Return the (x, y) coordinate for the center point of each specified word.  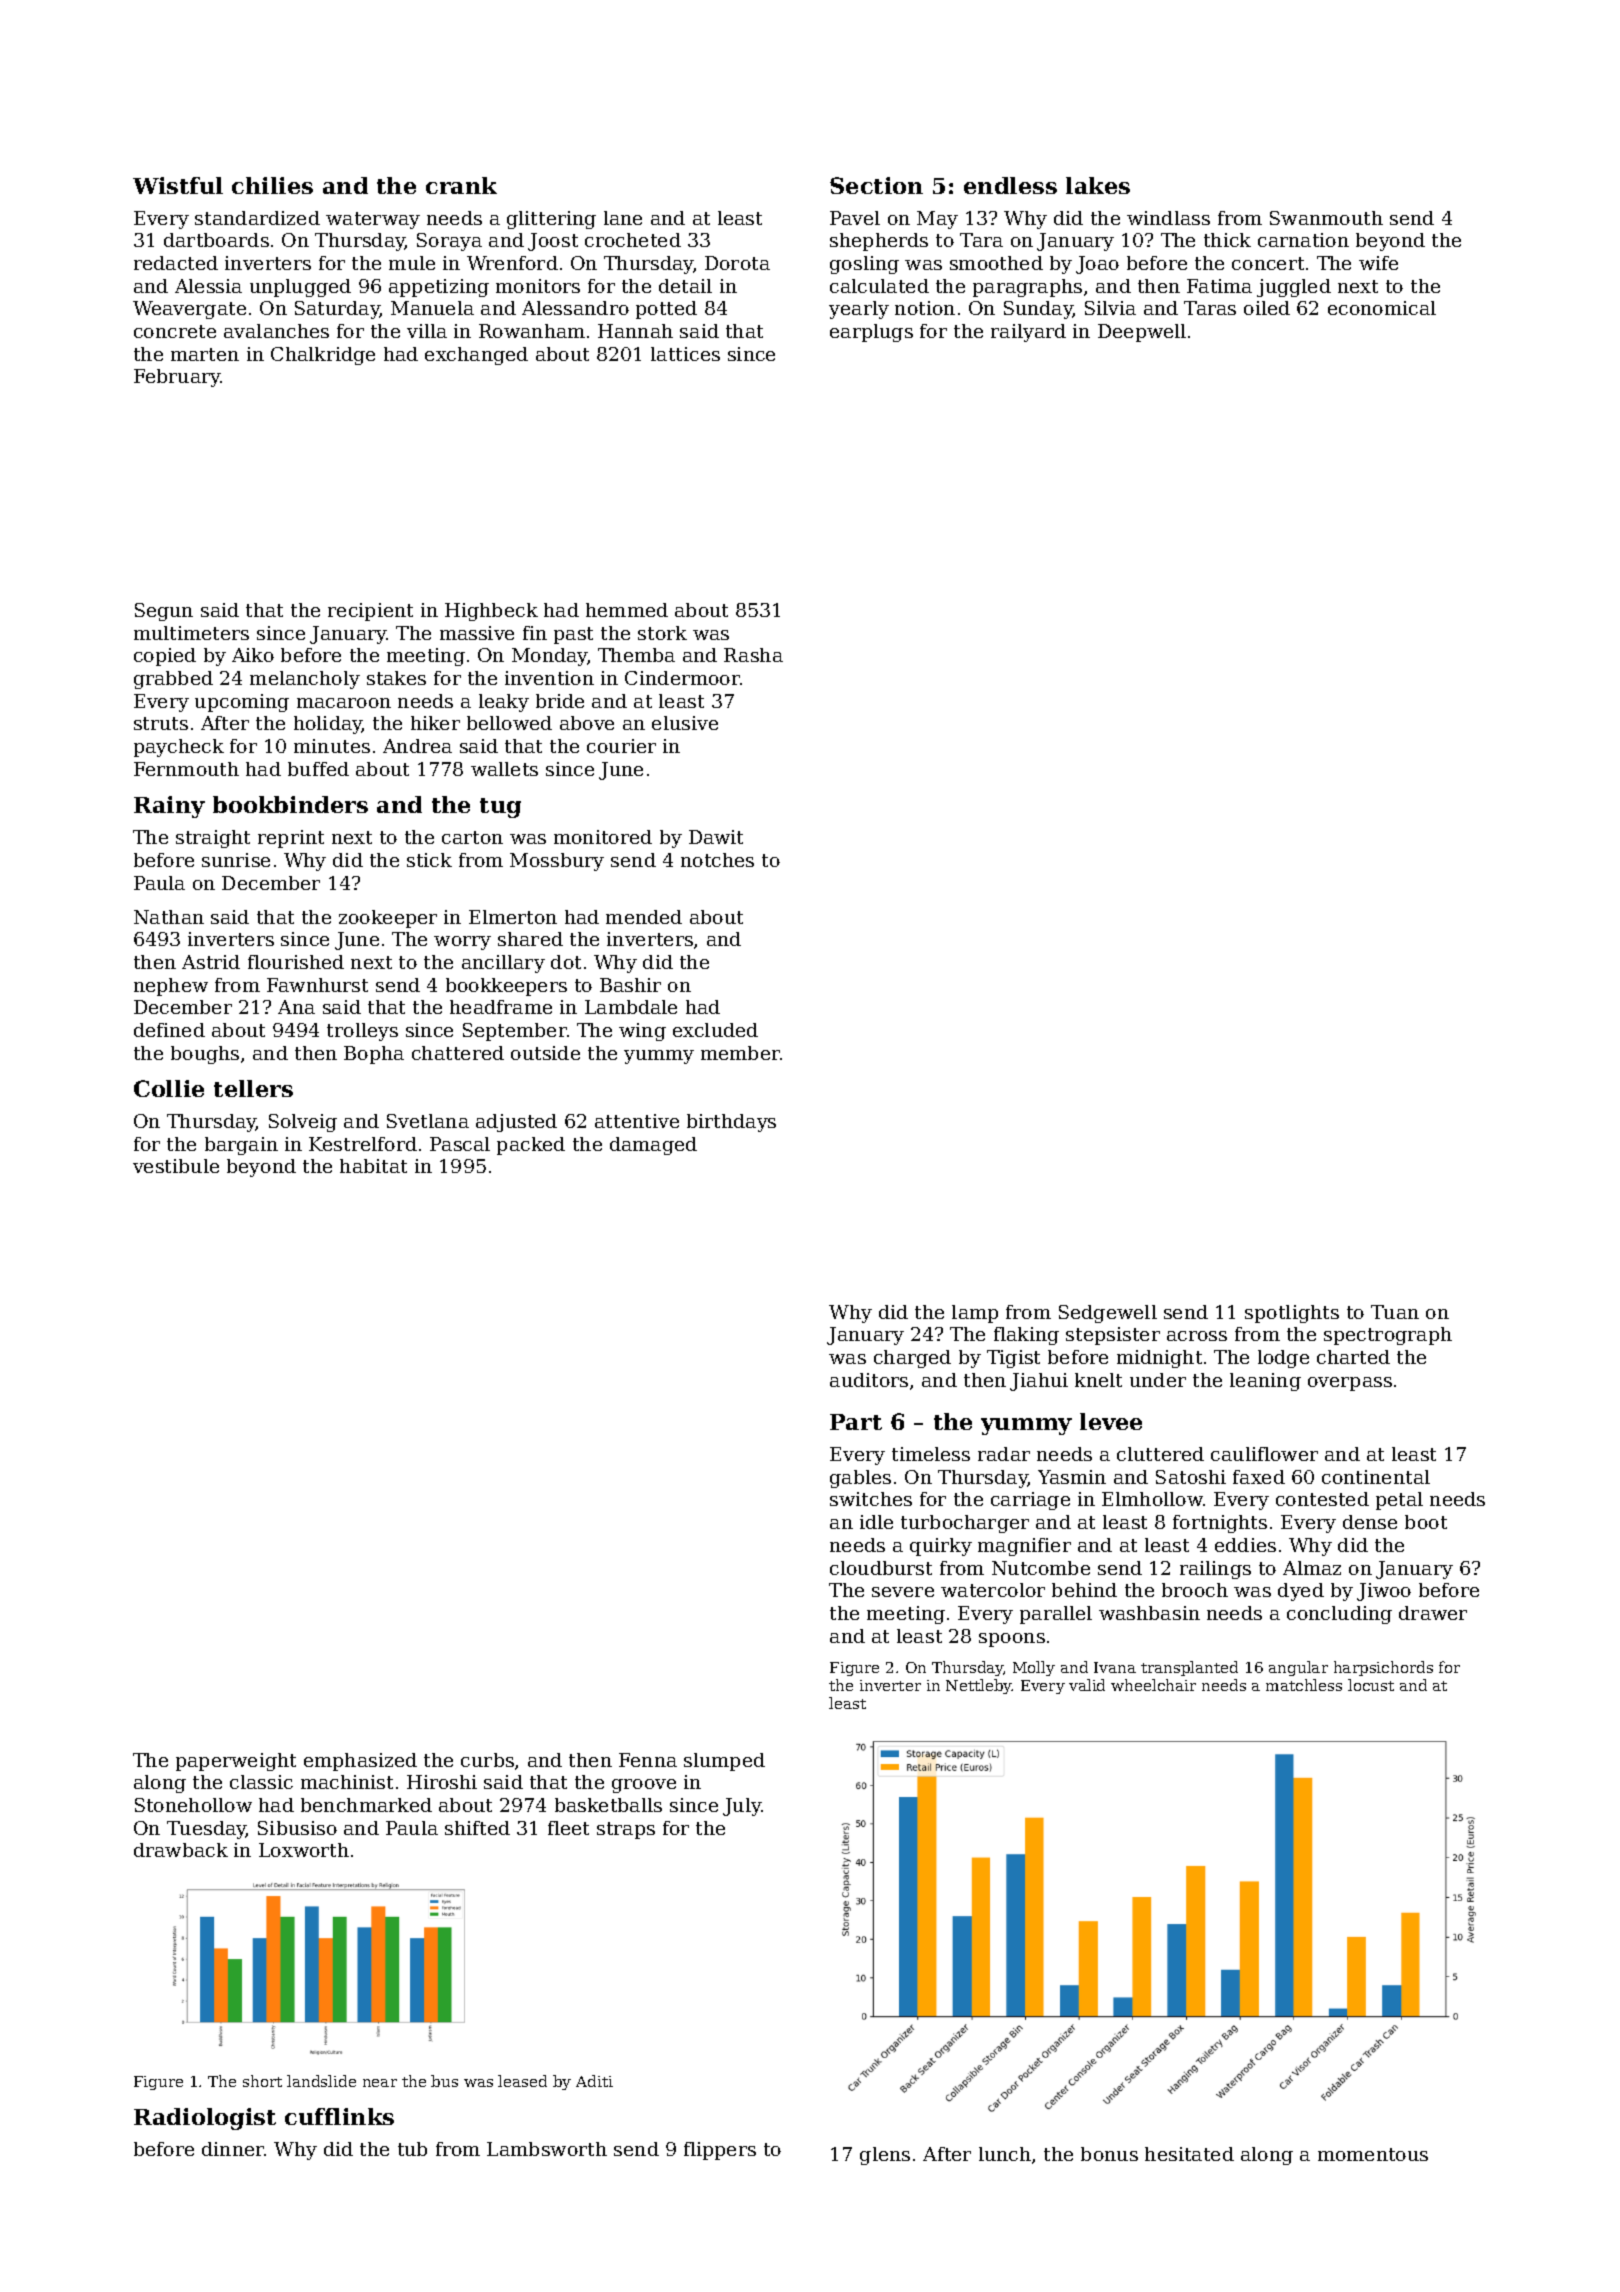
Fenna (648, 1760)
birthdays (731, 1123)
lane (623, 218)
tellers (253, 1088)
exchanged (476, 356)
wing (642, 1032)
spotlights (1292, 1314)
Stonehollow (193, 1805)
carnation (1303, 240)
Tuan (1395, 1312)
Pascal (460, 1144)
